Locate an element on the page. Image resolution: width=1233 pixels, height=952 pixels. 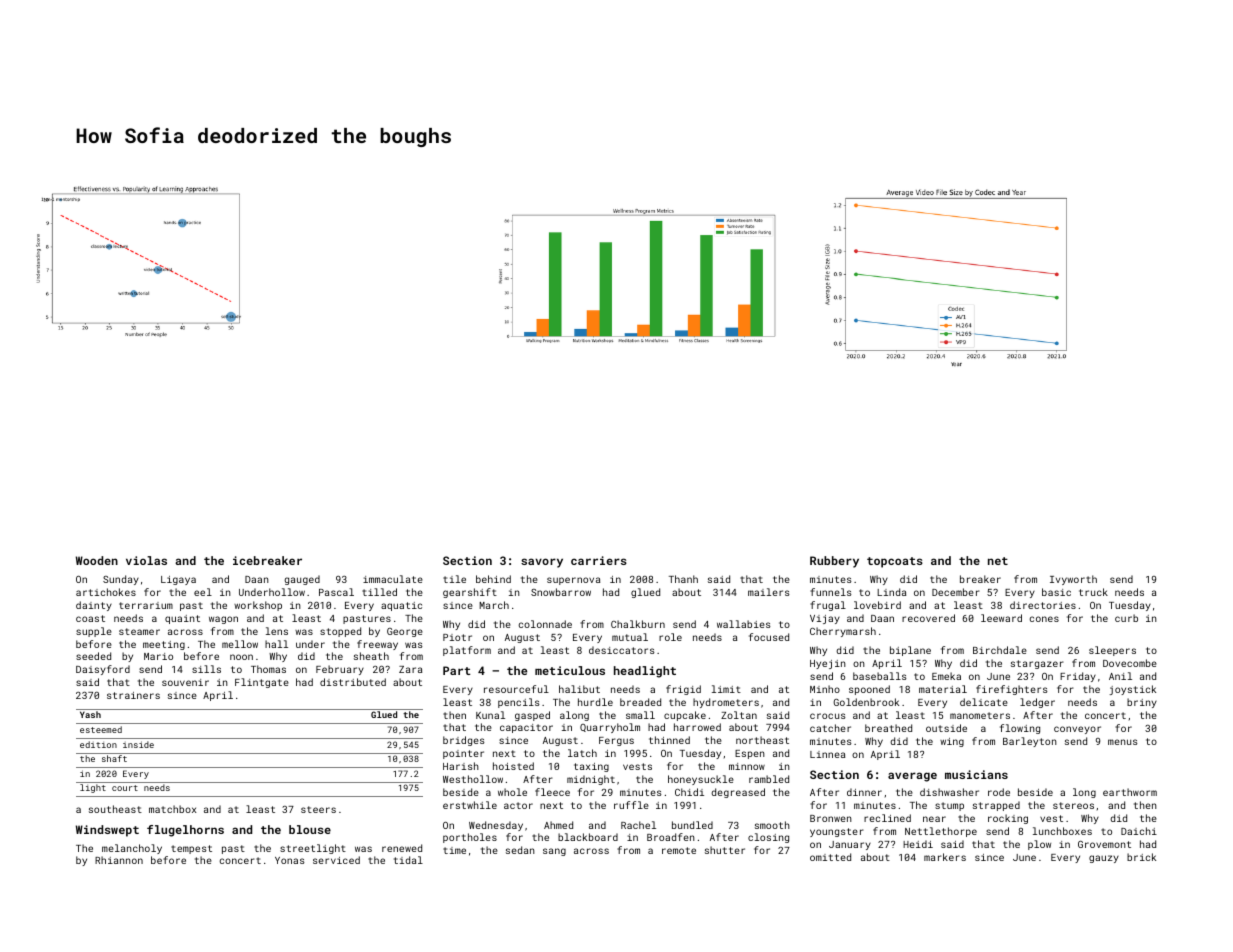
violas is located at coordinates (146, 560).
